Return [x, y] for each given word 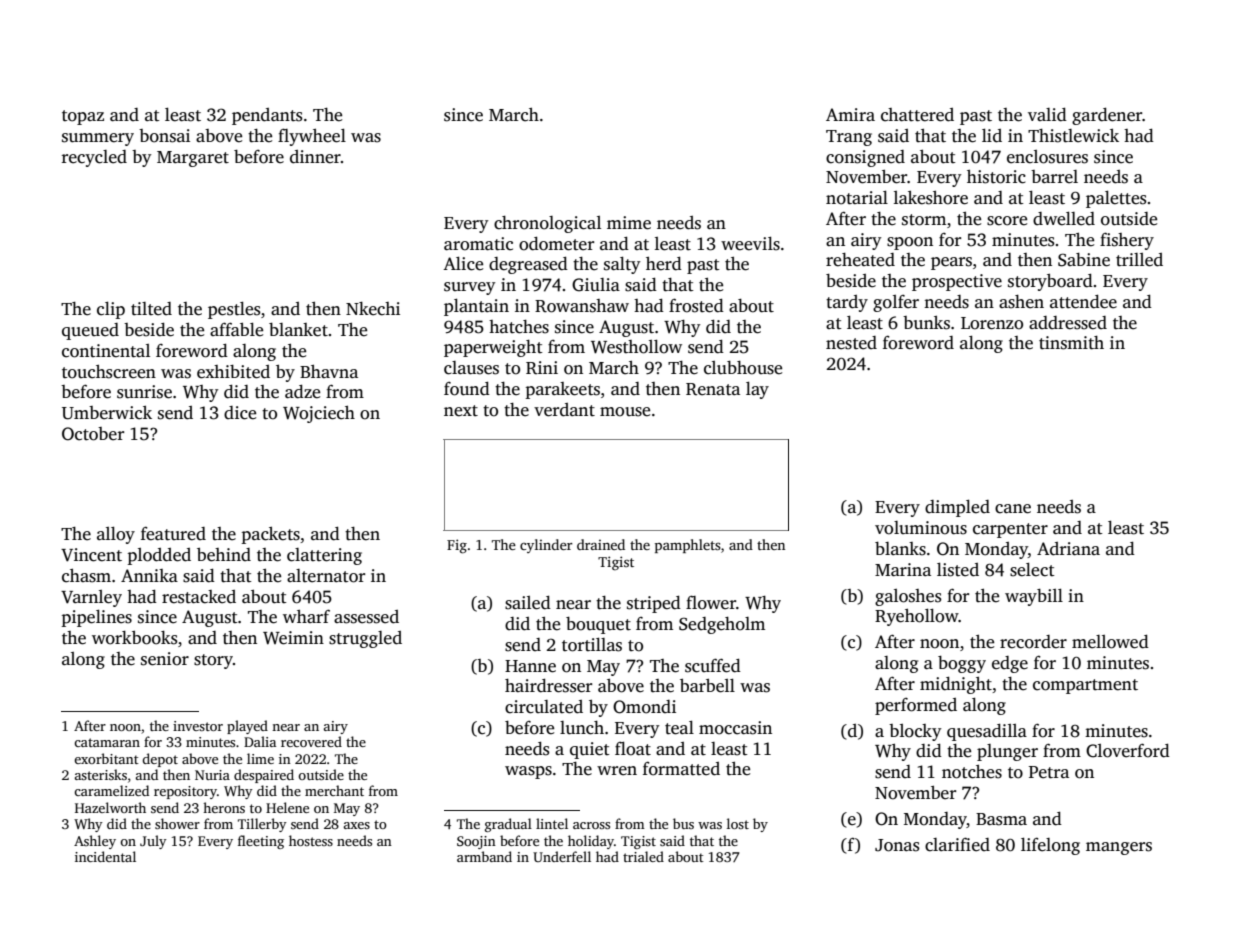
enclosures [1047, 157]
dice [240, 413]
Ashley [95, 842]
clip [111, 310]
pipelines [97, 618]
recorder [1033, 642]
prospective [957, 282]
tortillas [592, 644]
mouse [625, 412]
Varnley [91, 598]
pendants [267, 116]
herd [664, 263]
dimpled [957, 508]
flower [711, 602]
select [1032, 569]
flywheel [312, 137]
